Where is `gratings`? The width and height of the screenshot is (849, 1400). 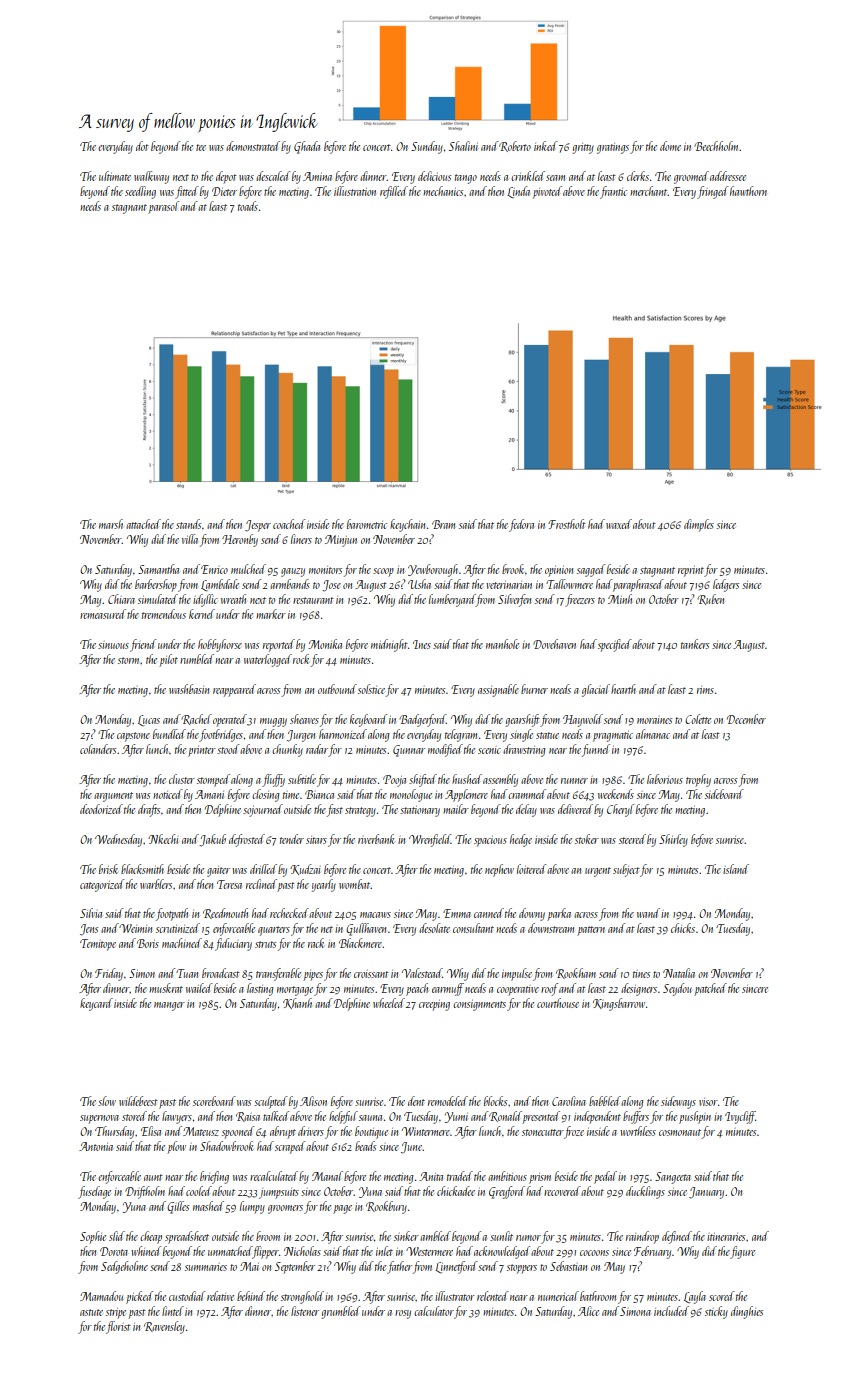 gratings is located at coordinates (613, 148).
